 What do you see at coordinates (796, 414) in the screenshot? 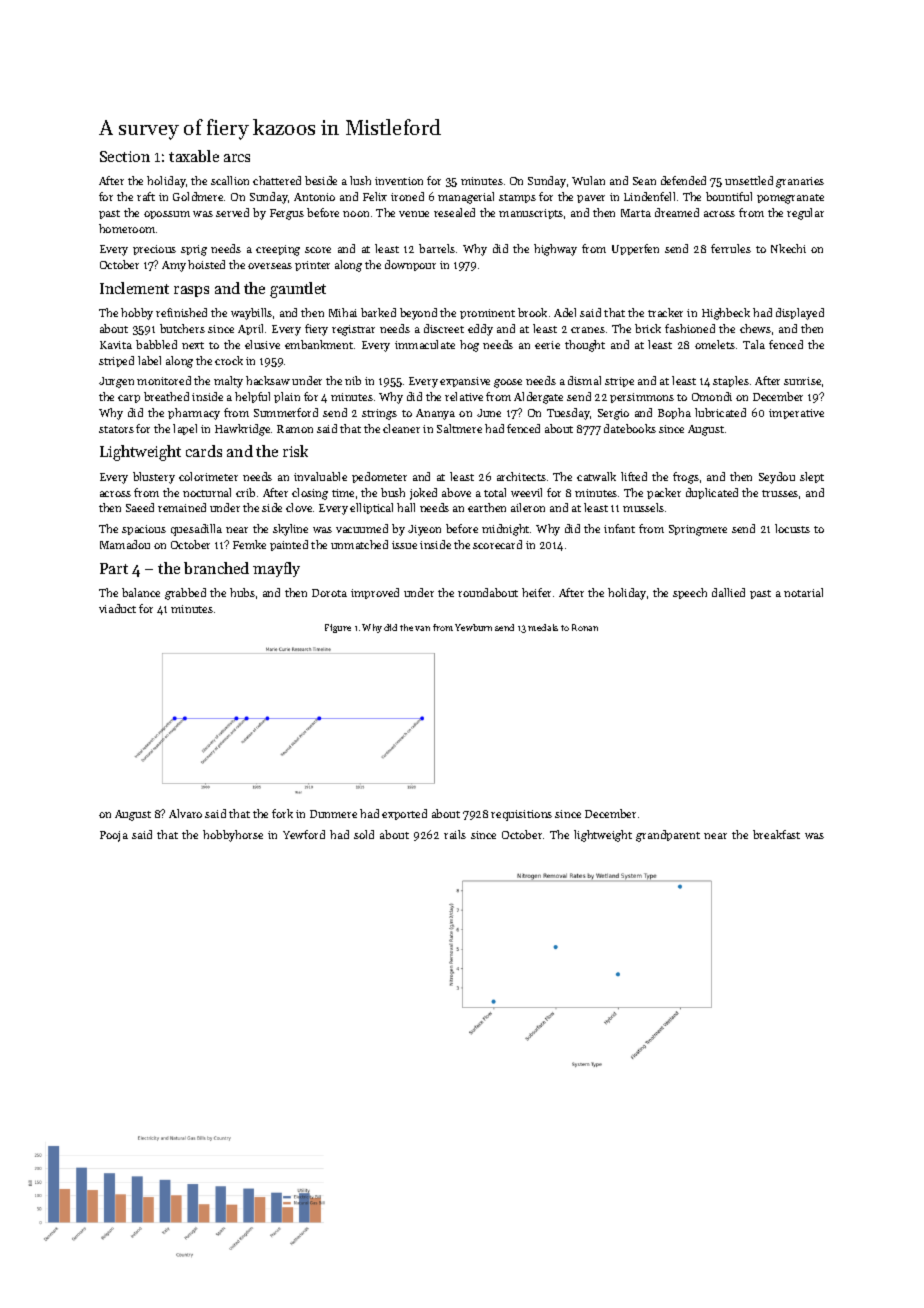
I see `imperative` at bounding box center [796, 414].
